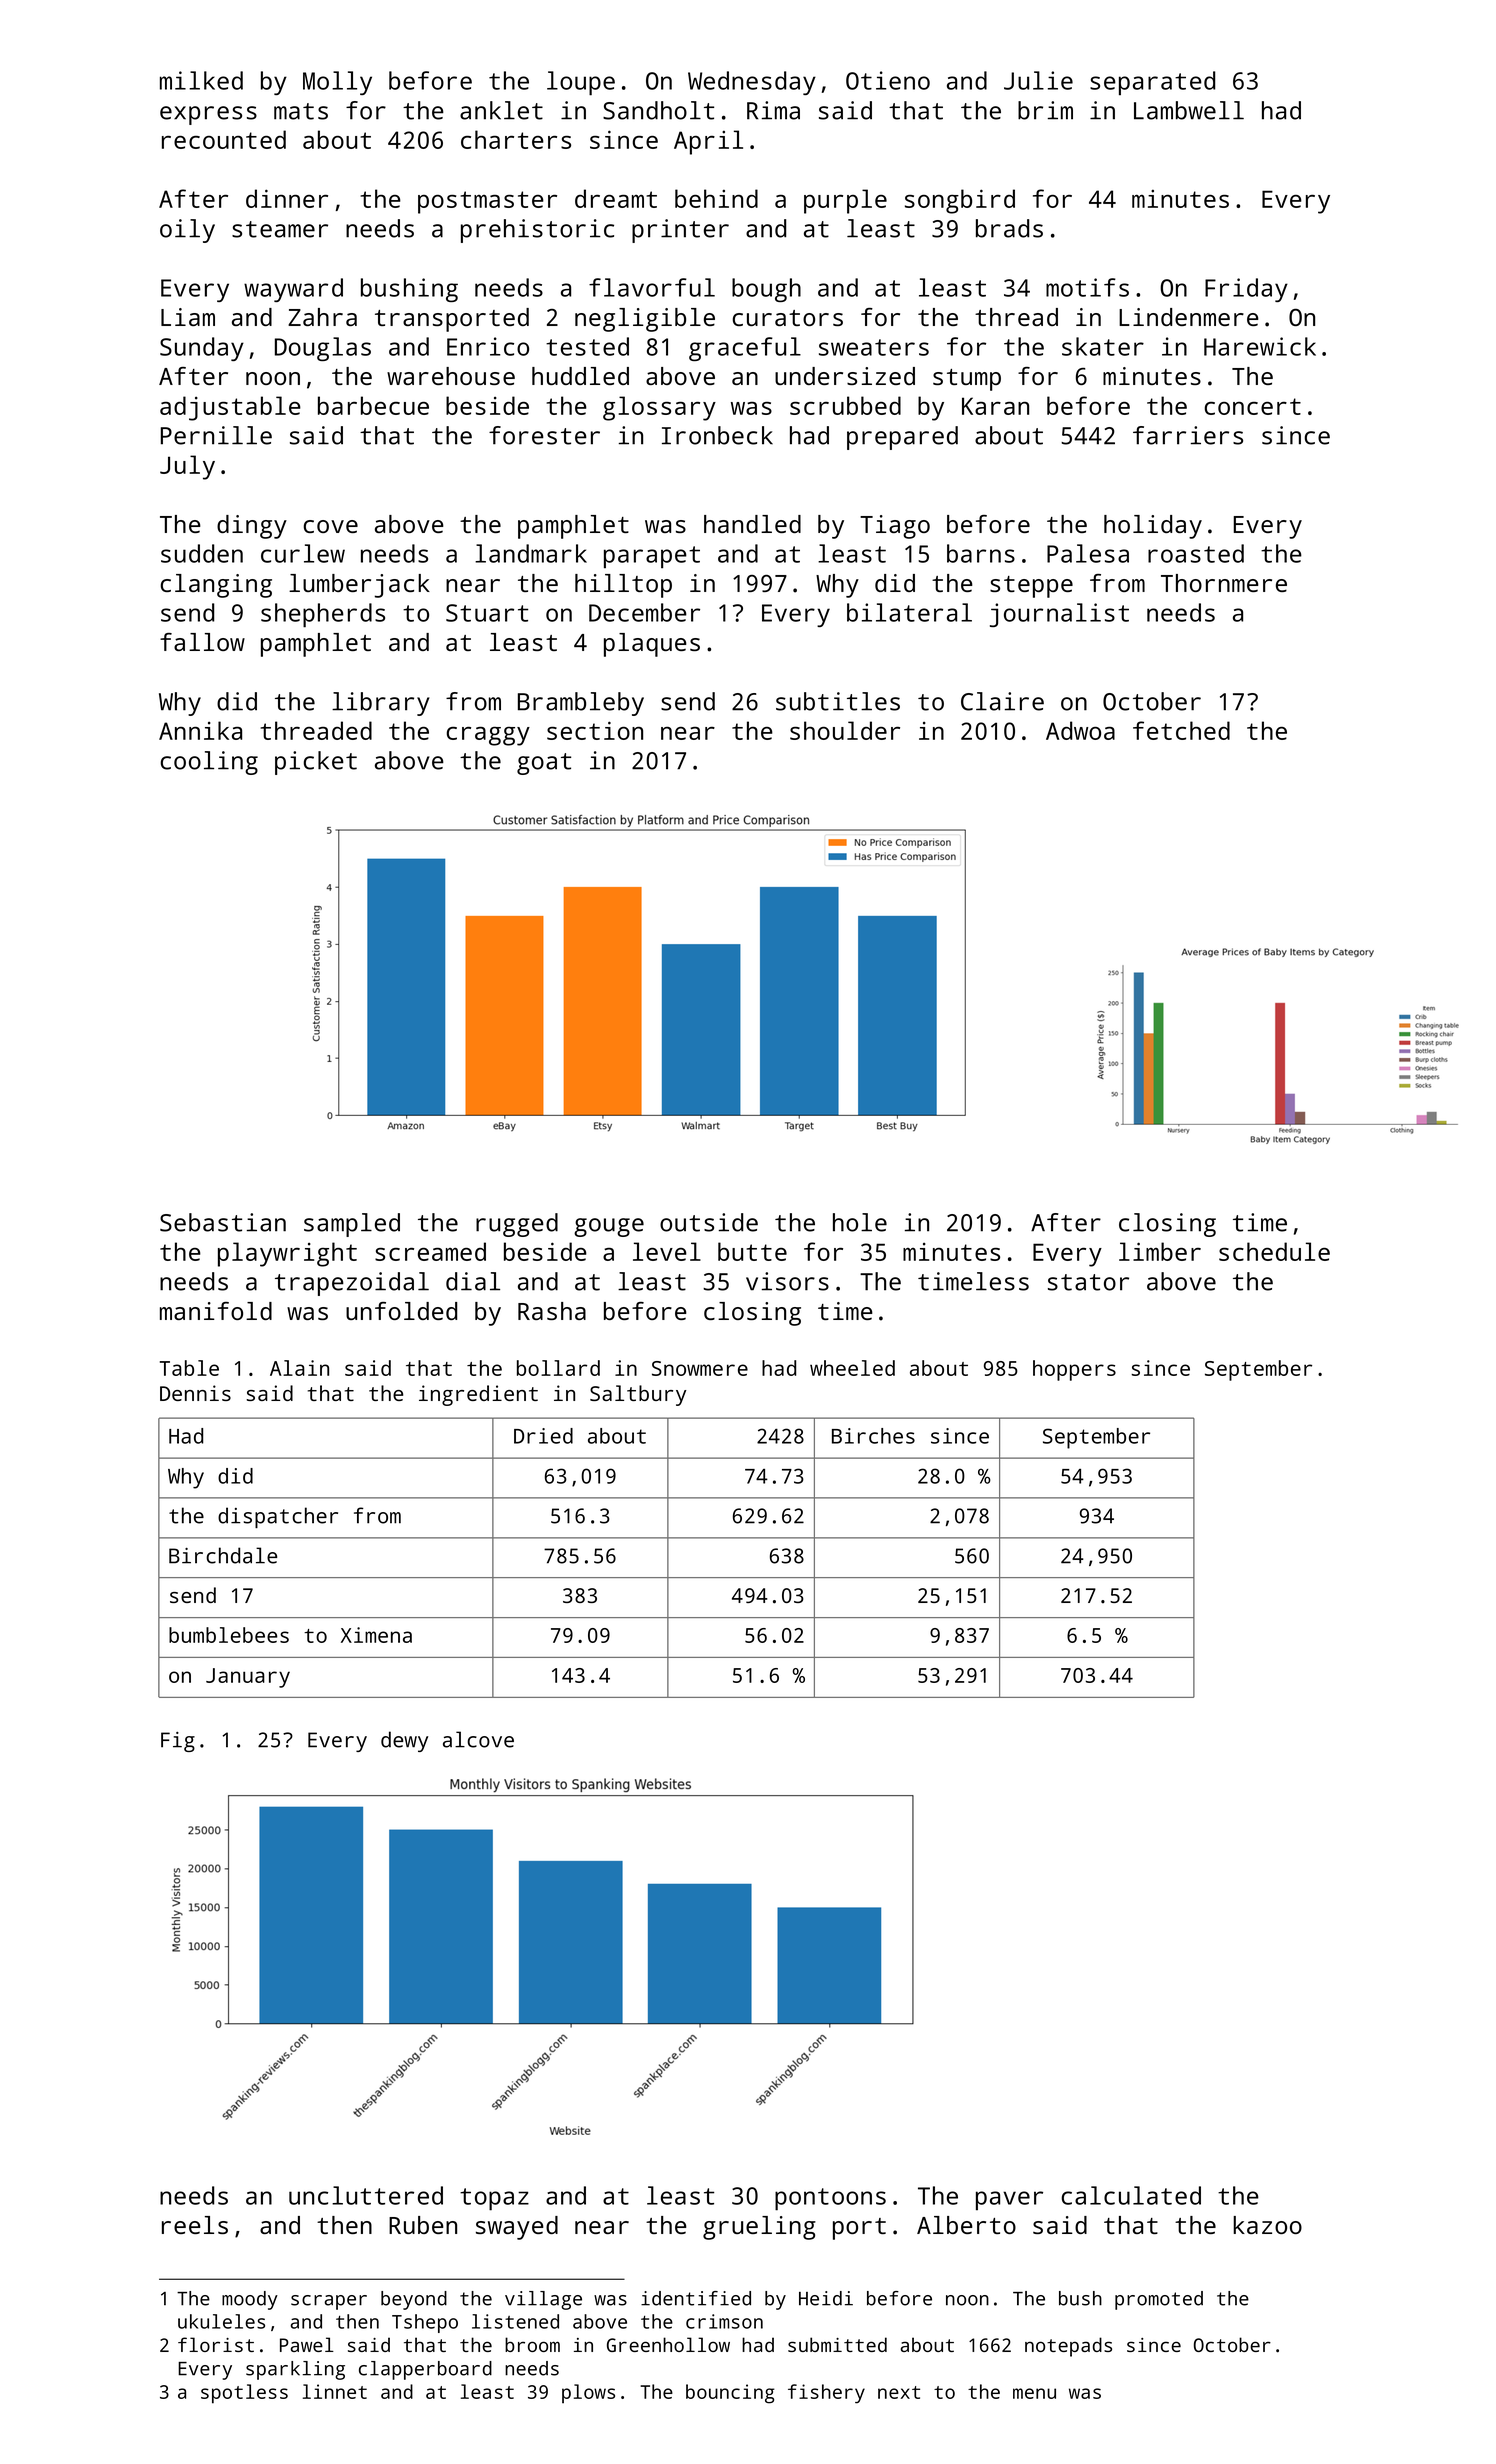 This screenshot has height=2464, width=1496. I want to click on milked, so click(201, 80).
